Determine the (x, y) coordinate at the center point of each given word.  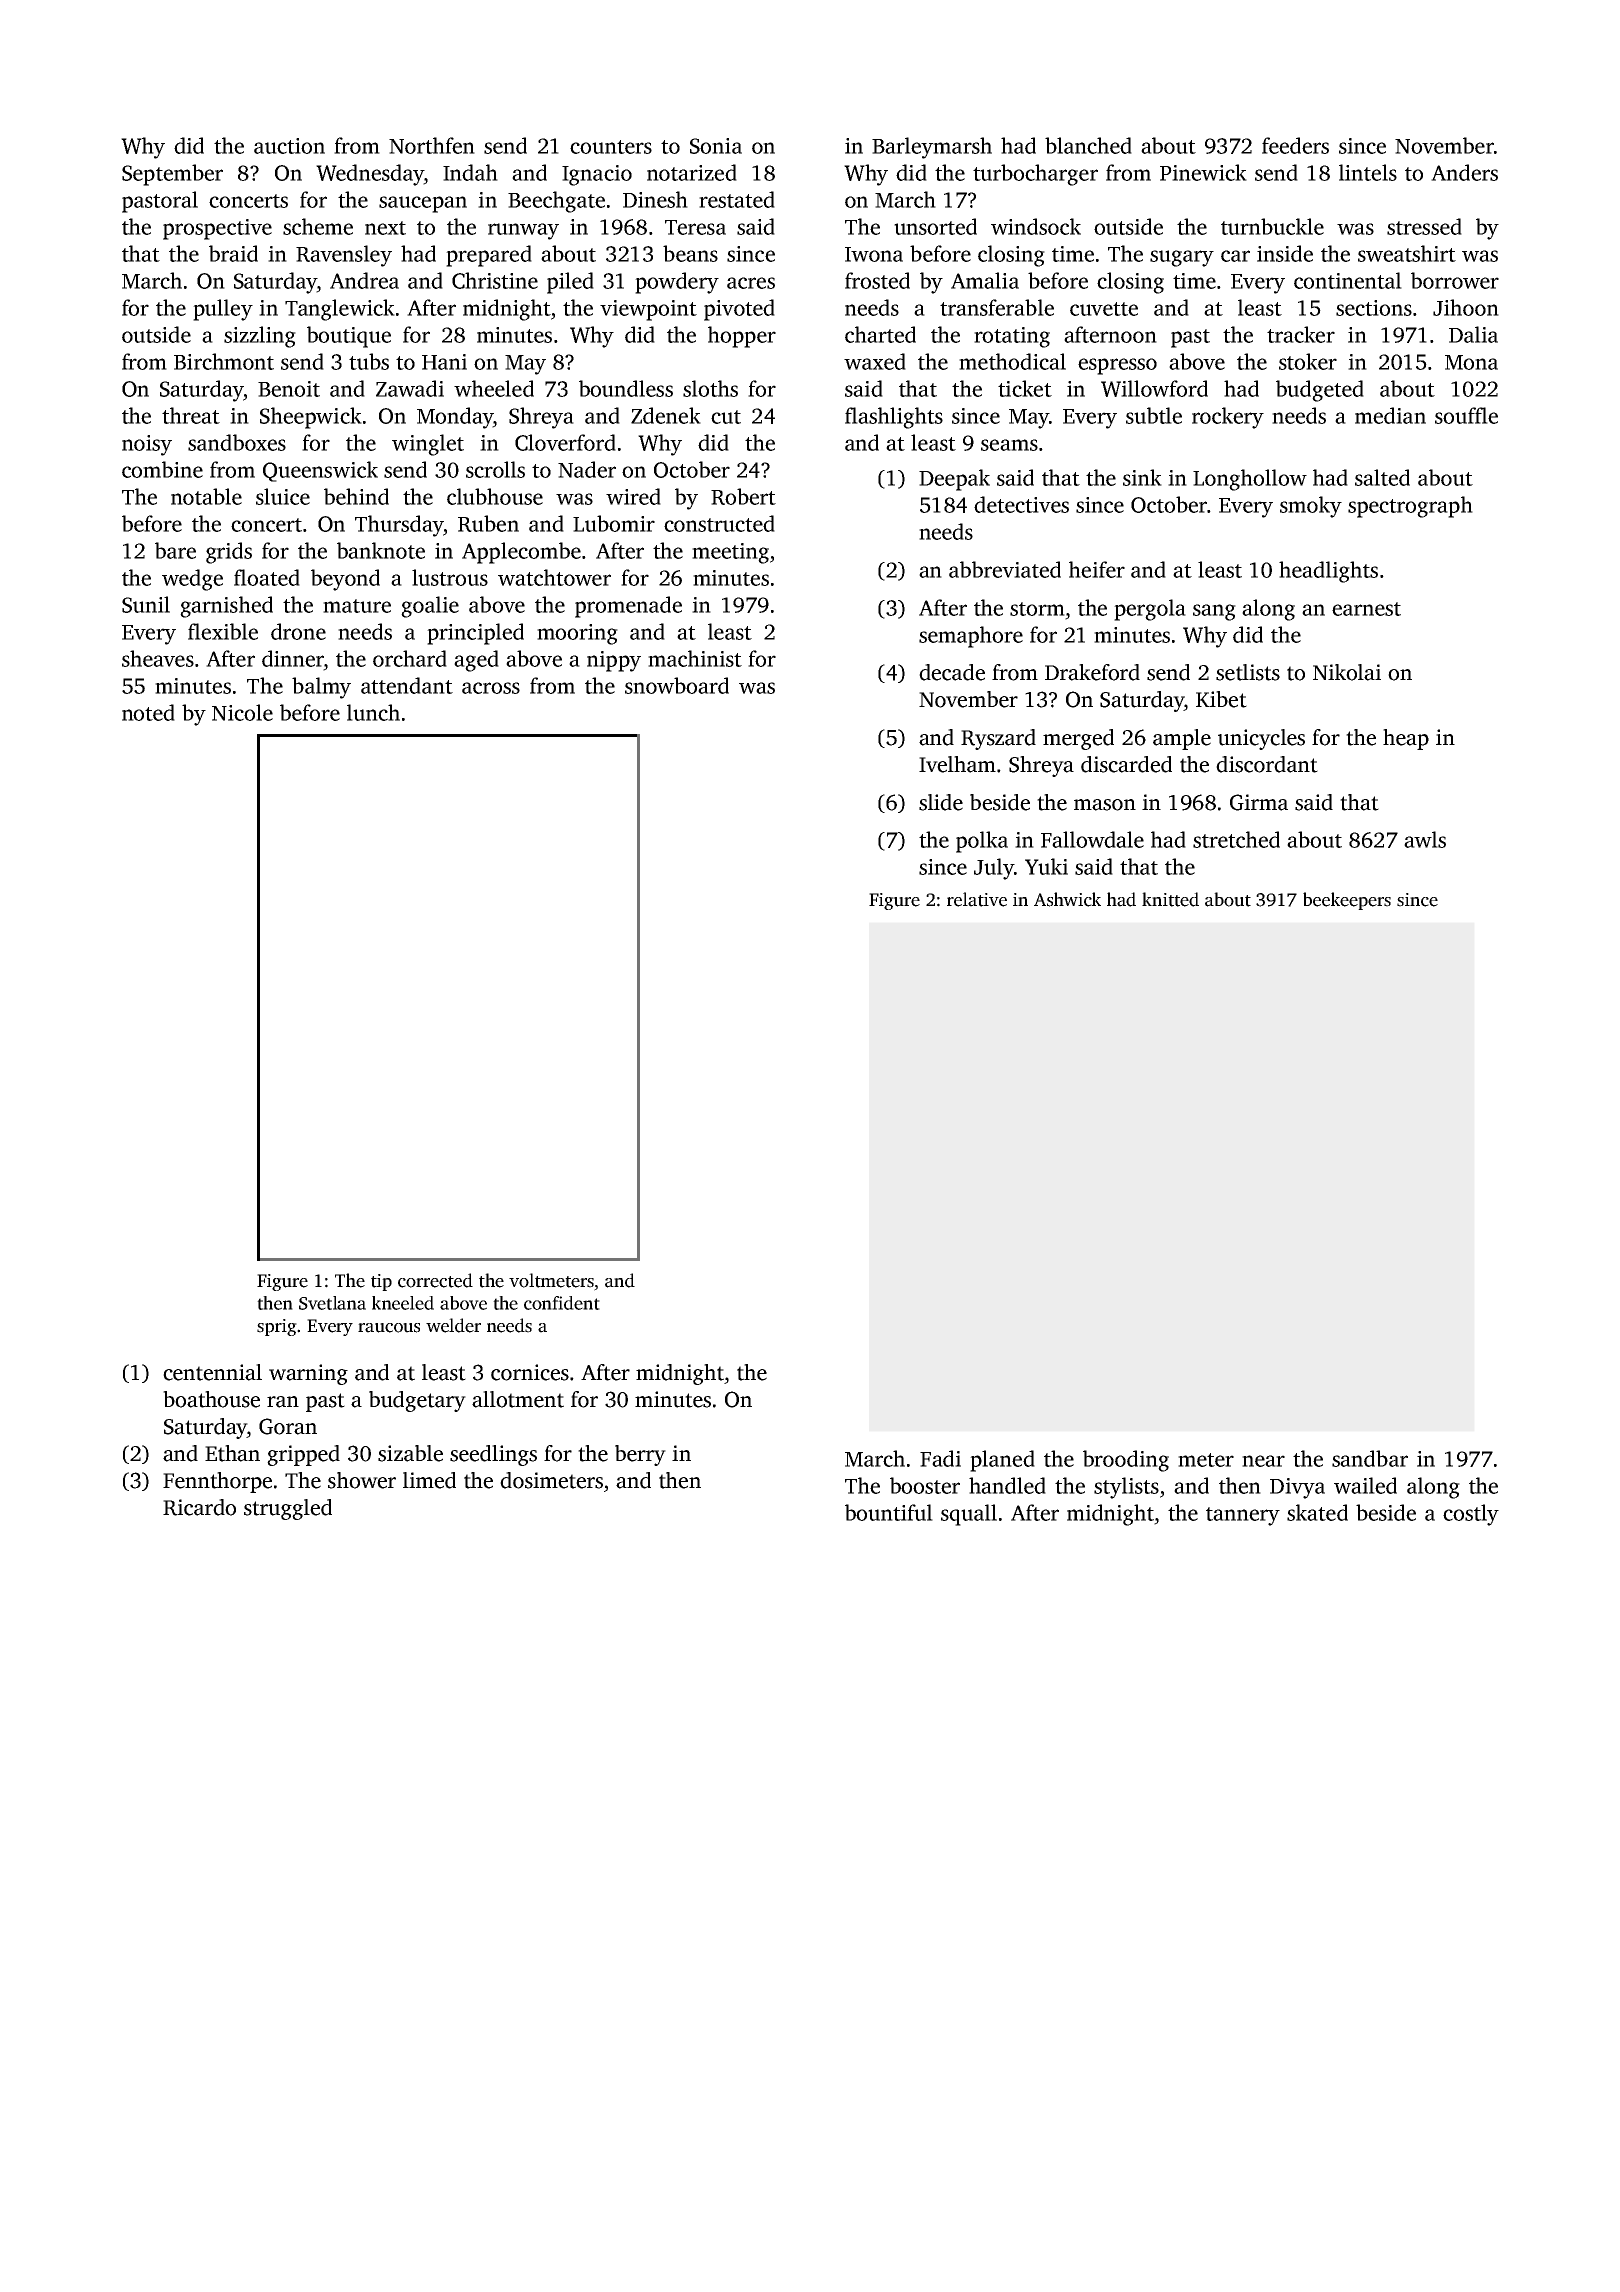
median (1390, 415)
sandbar (1370, 1458)
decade (952, 672)
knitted (1170, 899)
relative (977, 899)
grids (229, 553)
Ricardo (199, 1507)
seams (1009, 445)
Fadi (940, 1458)
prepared (489, 256)
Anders (1464, 172)
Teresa (695, 227)
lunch (373, 712)
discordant (1267, 764)
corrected (435, 1280)
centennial (212, 1372)
